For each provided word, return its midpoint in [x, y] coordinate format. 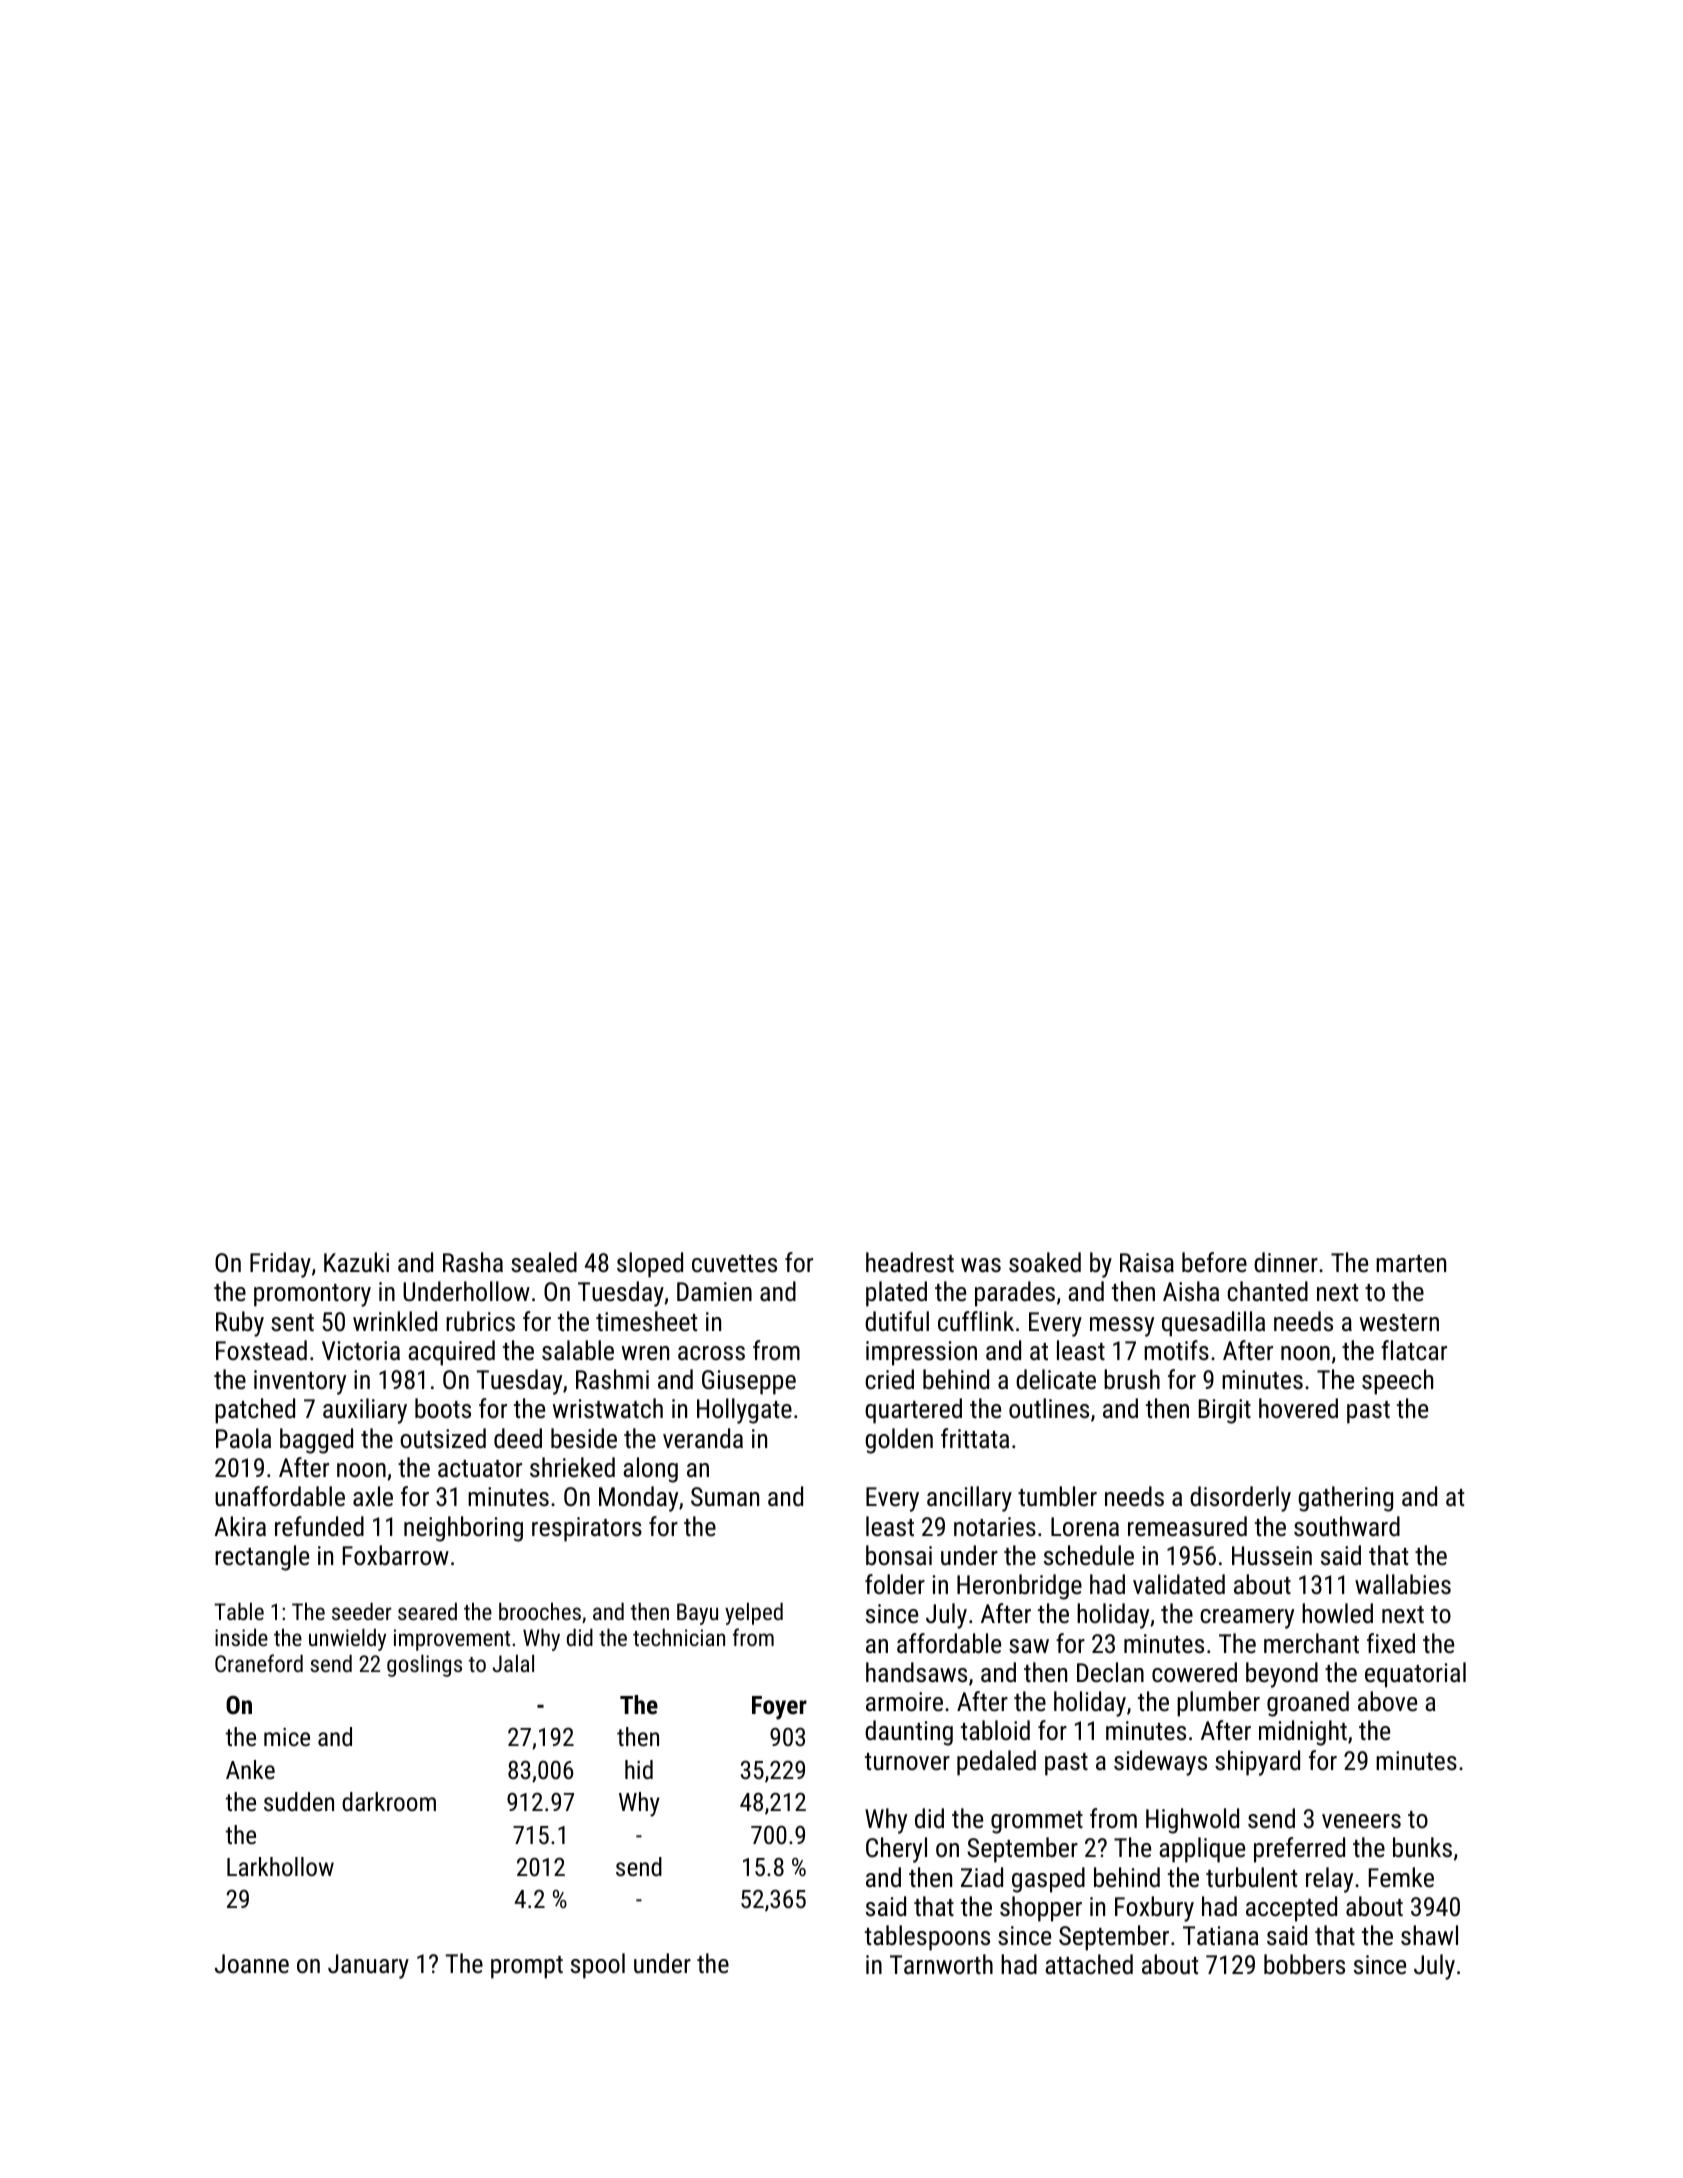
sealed [544, 1262]
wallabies [1403, 1584]
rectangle [262, 1558]
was [981, 1265]
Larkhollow [280, 1866]
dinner [1286, 1262]
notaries [995, 1526]
